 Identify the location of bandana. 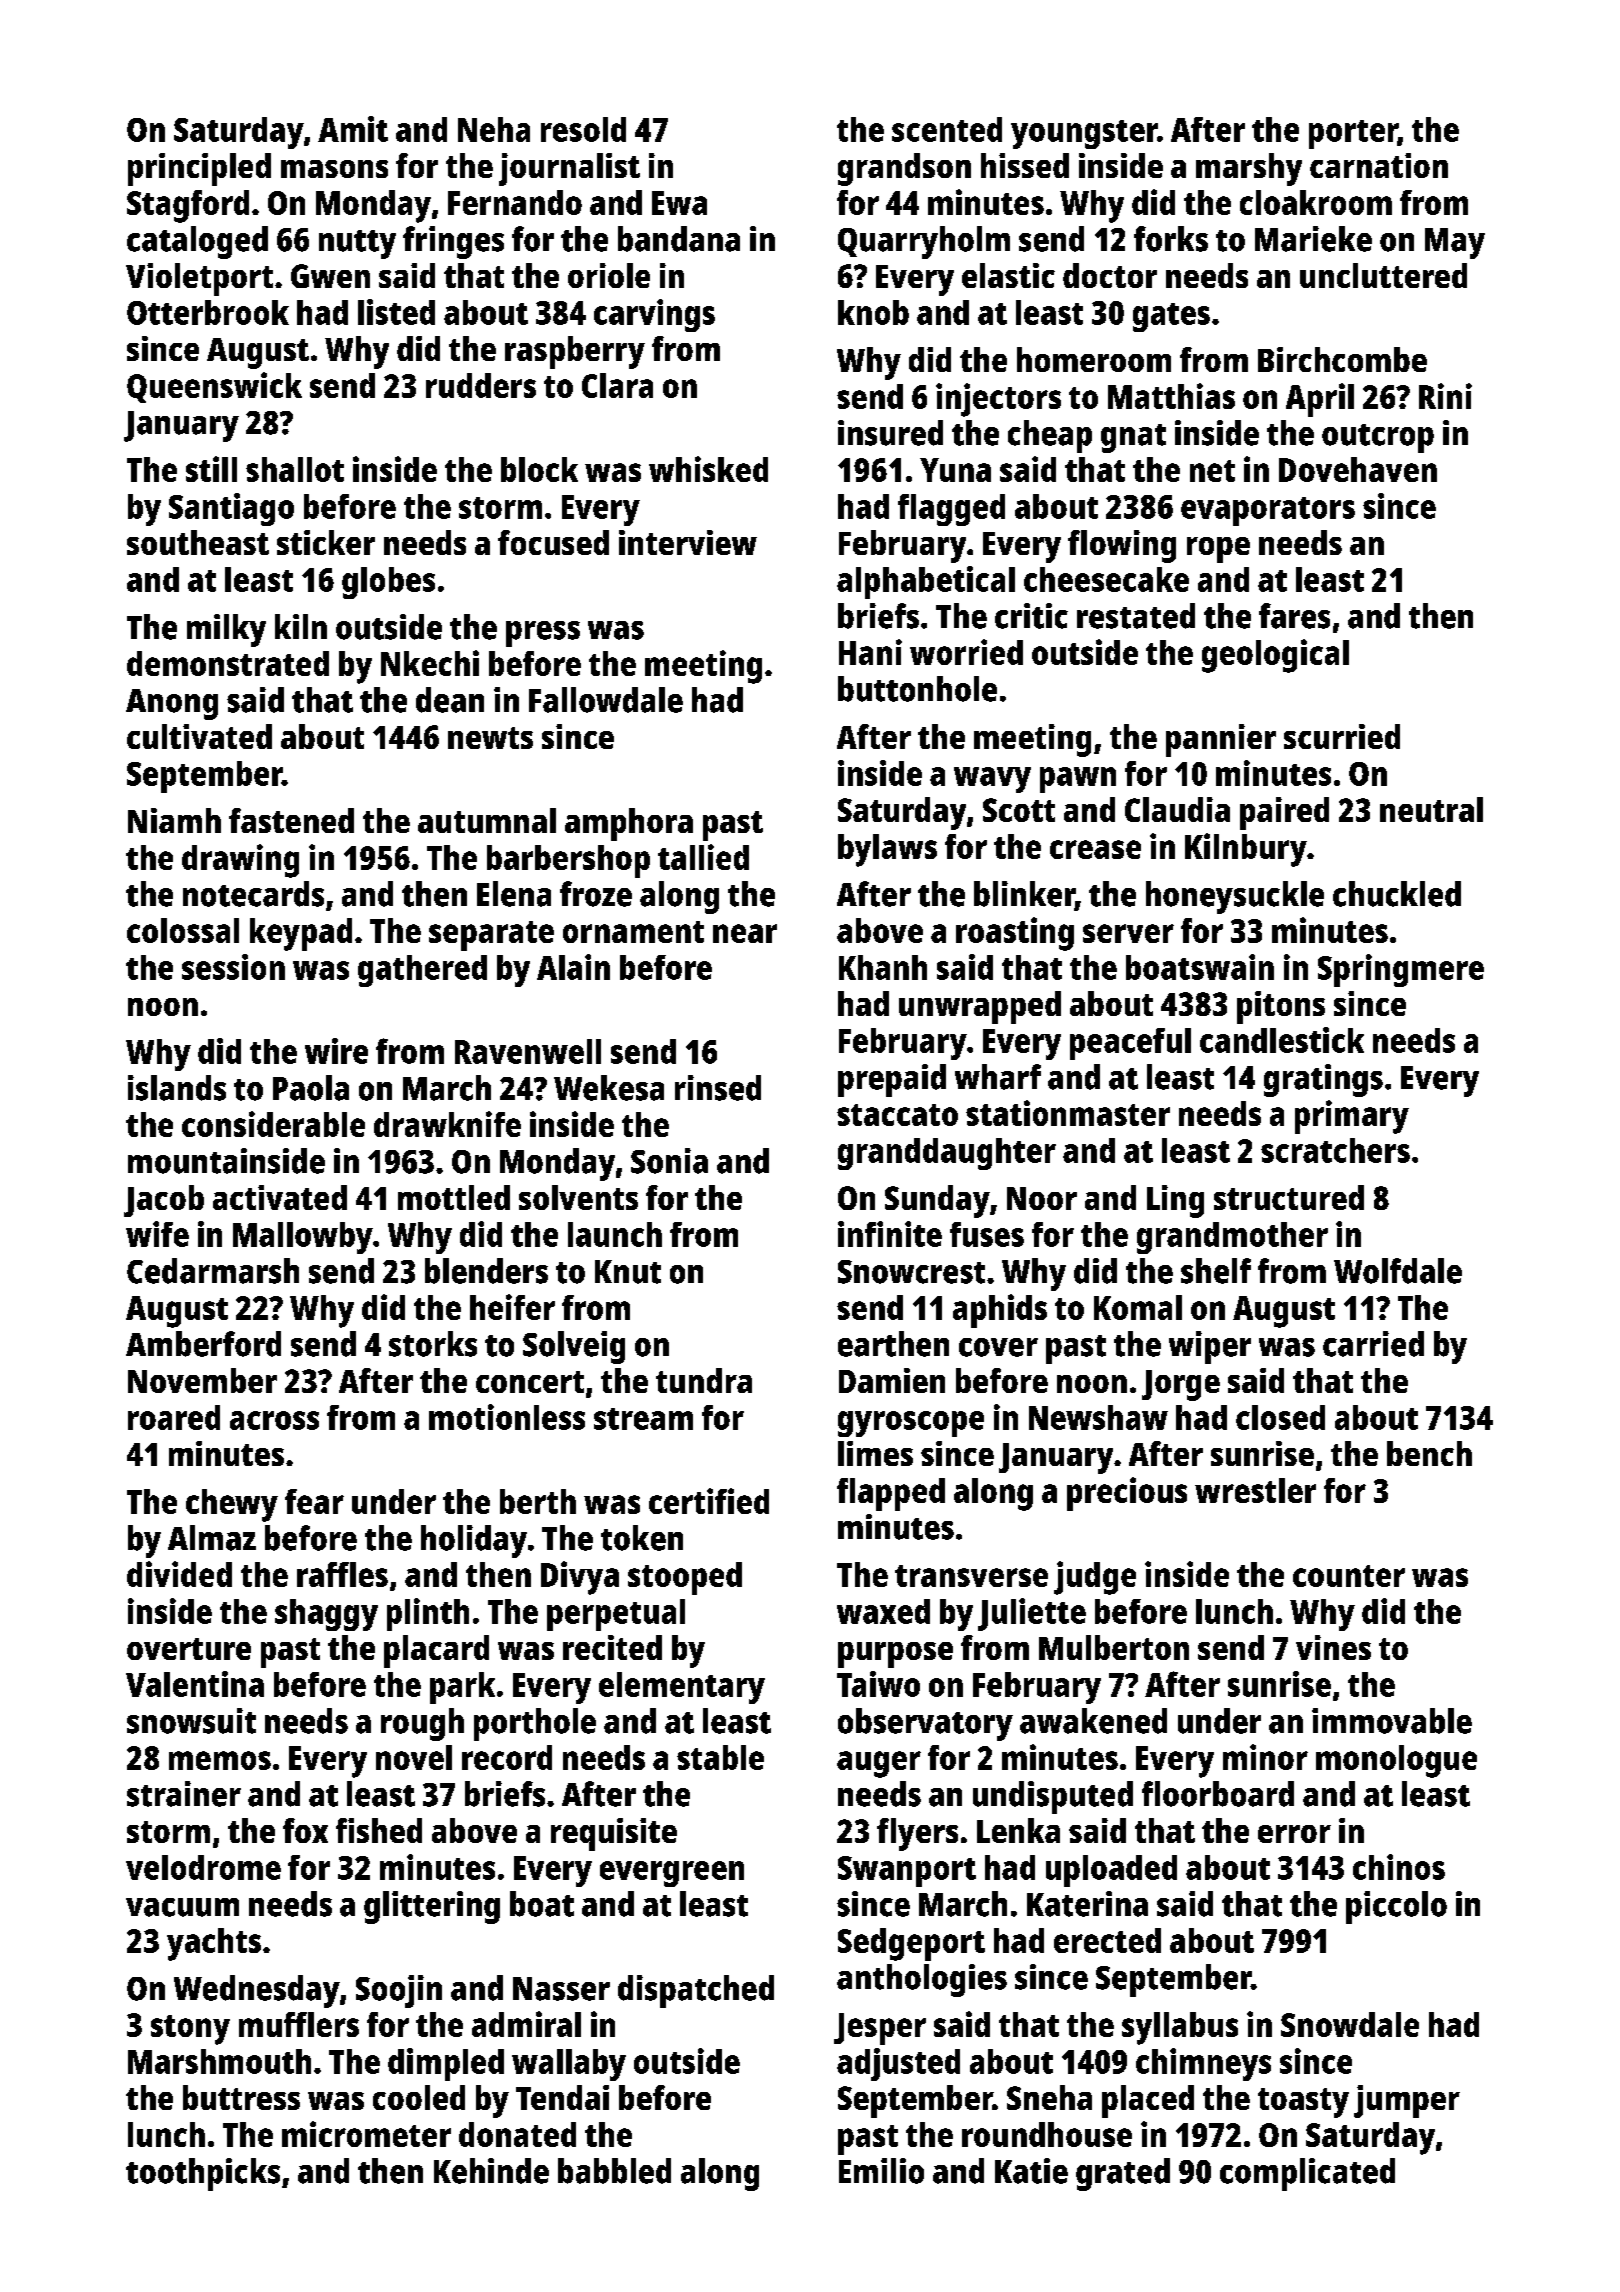
(679, 239).
